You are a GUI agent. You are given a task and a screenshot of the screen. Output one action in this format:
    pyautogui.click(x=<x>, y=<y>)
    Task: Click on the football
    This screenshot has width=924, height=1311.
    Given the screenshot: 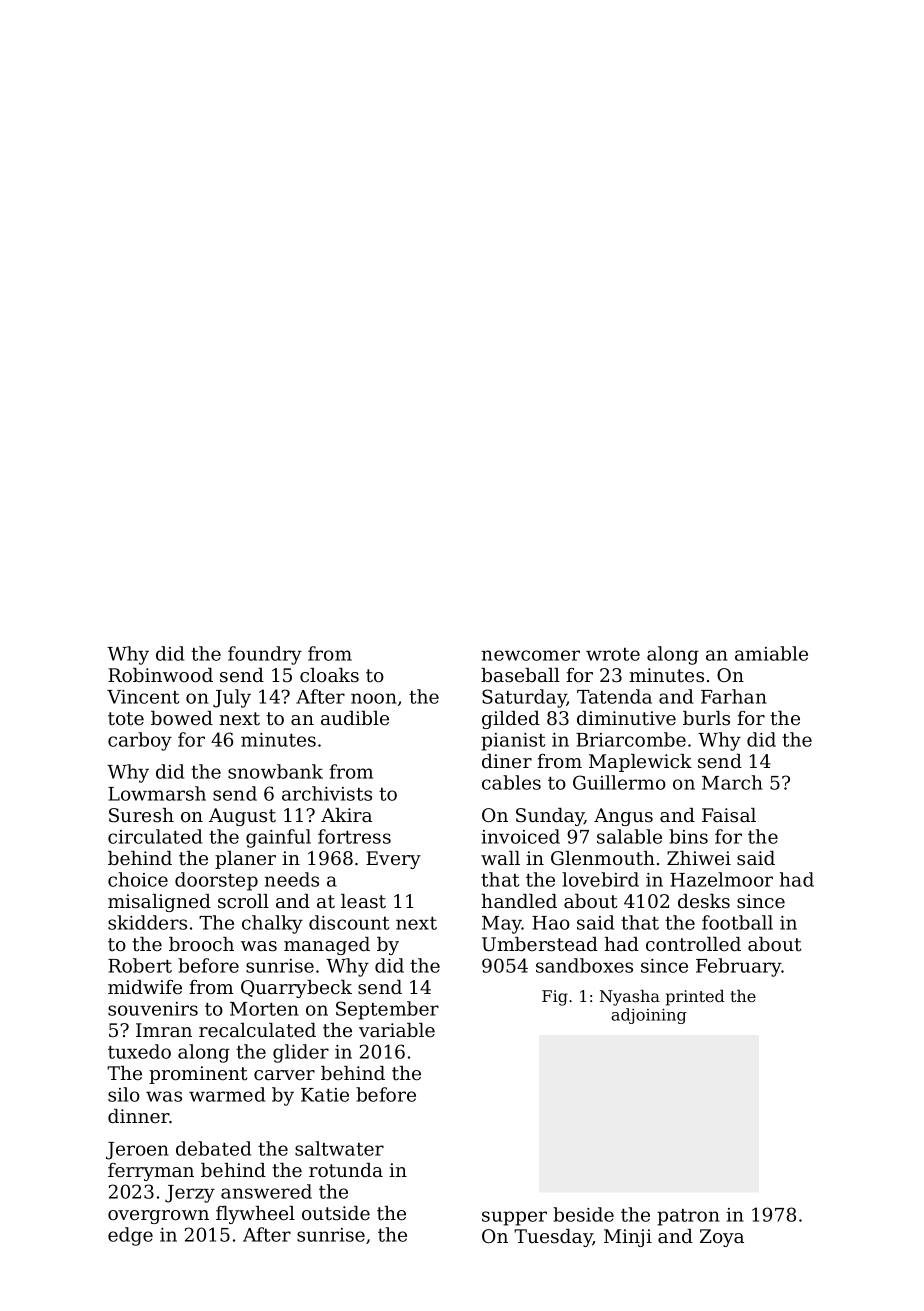 What is the action you would take?
    pyautogui.click(x=737, y=922)
